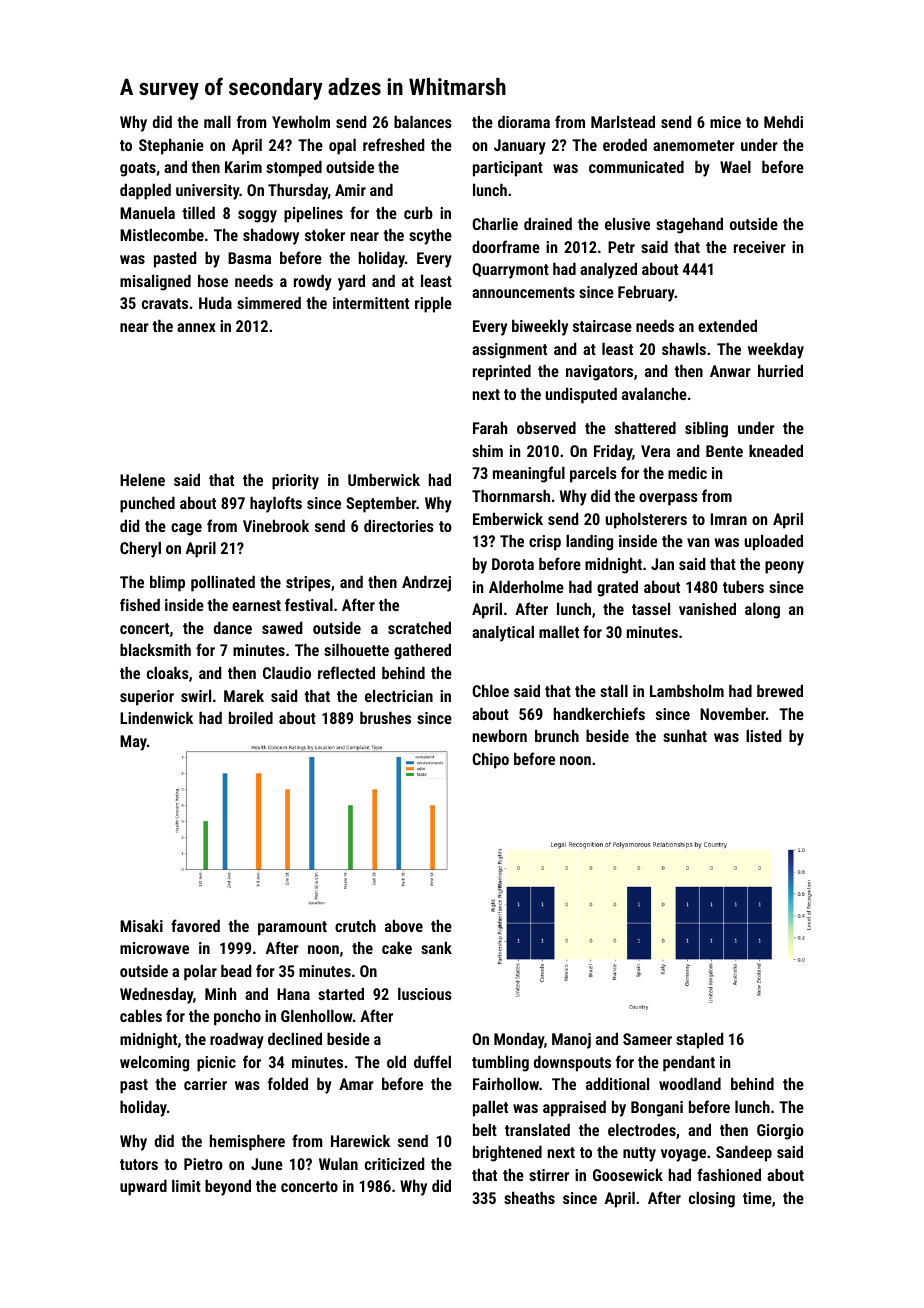 The width and height of the screenshot is (924, 1308). What do you see at coordinates (208, 192) in the screenshot?
I see `university` at bounding box center [208, 192].
